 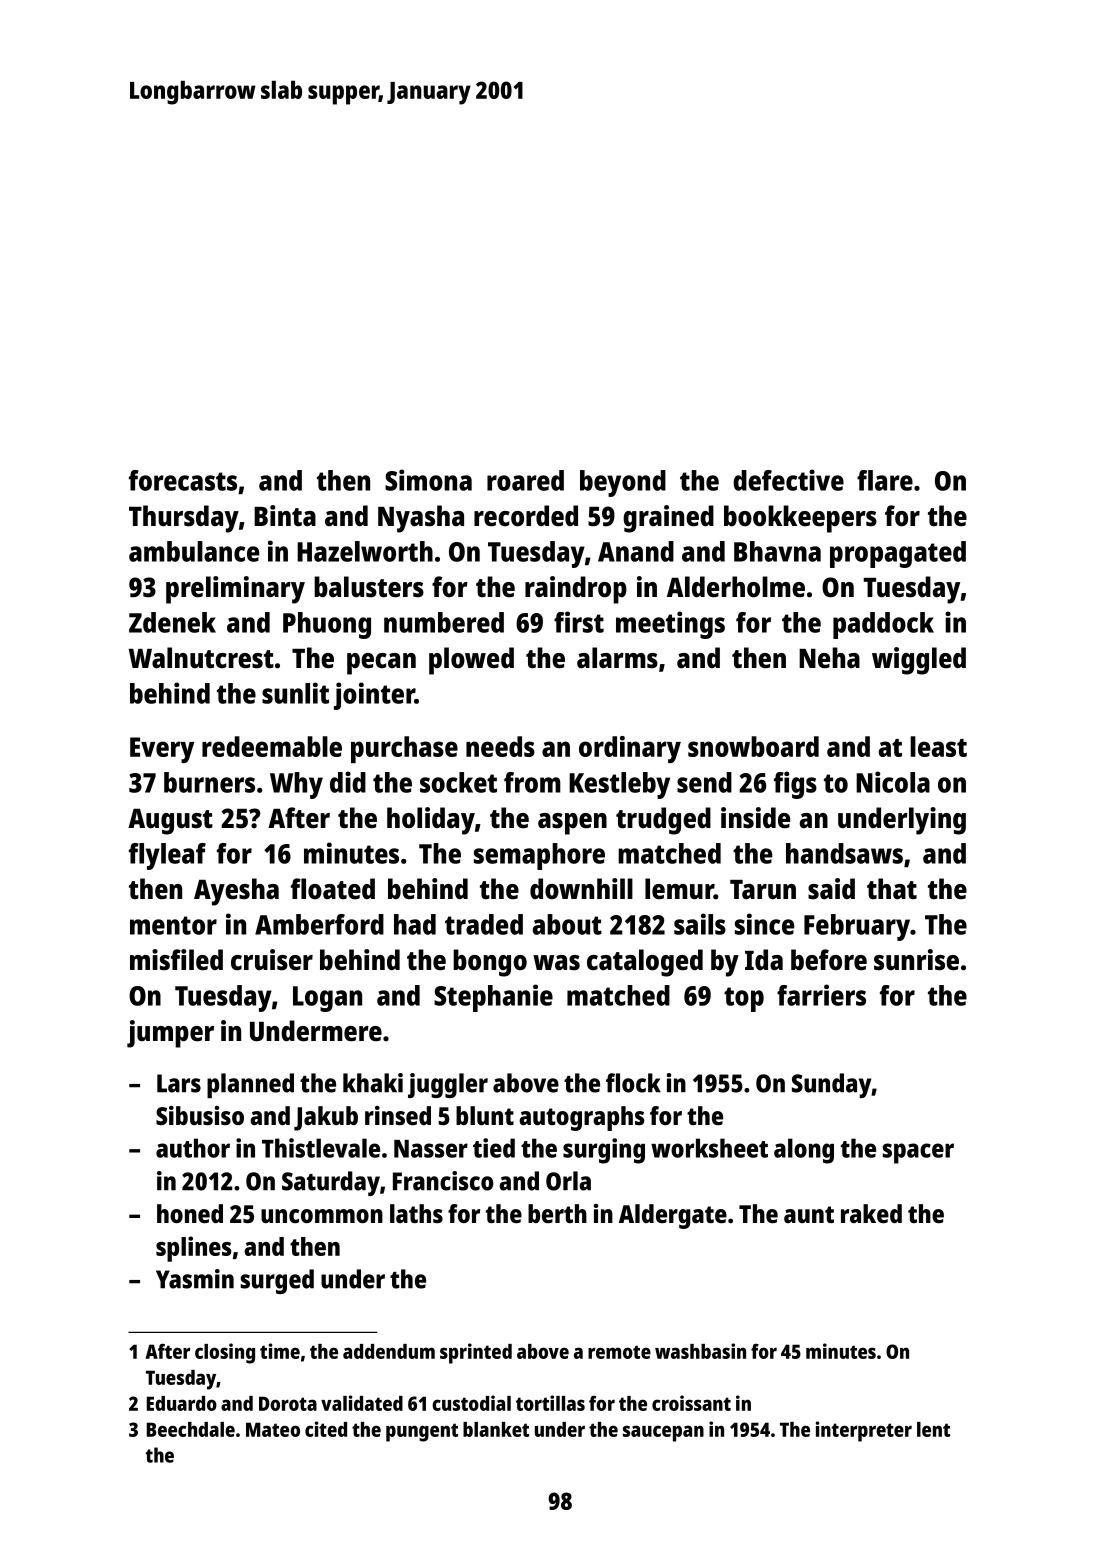 What do you see at coordinates (184, 519) in the screenshot?
I see `Thursday` at bounding box center [184, 519].
